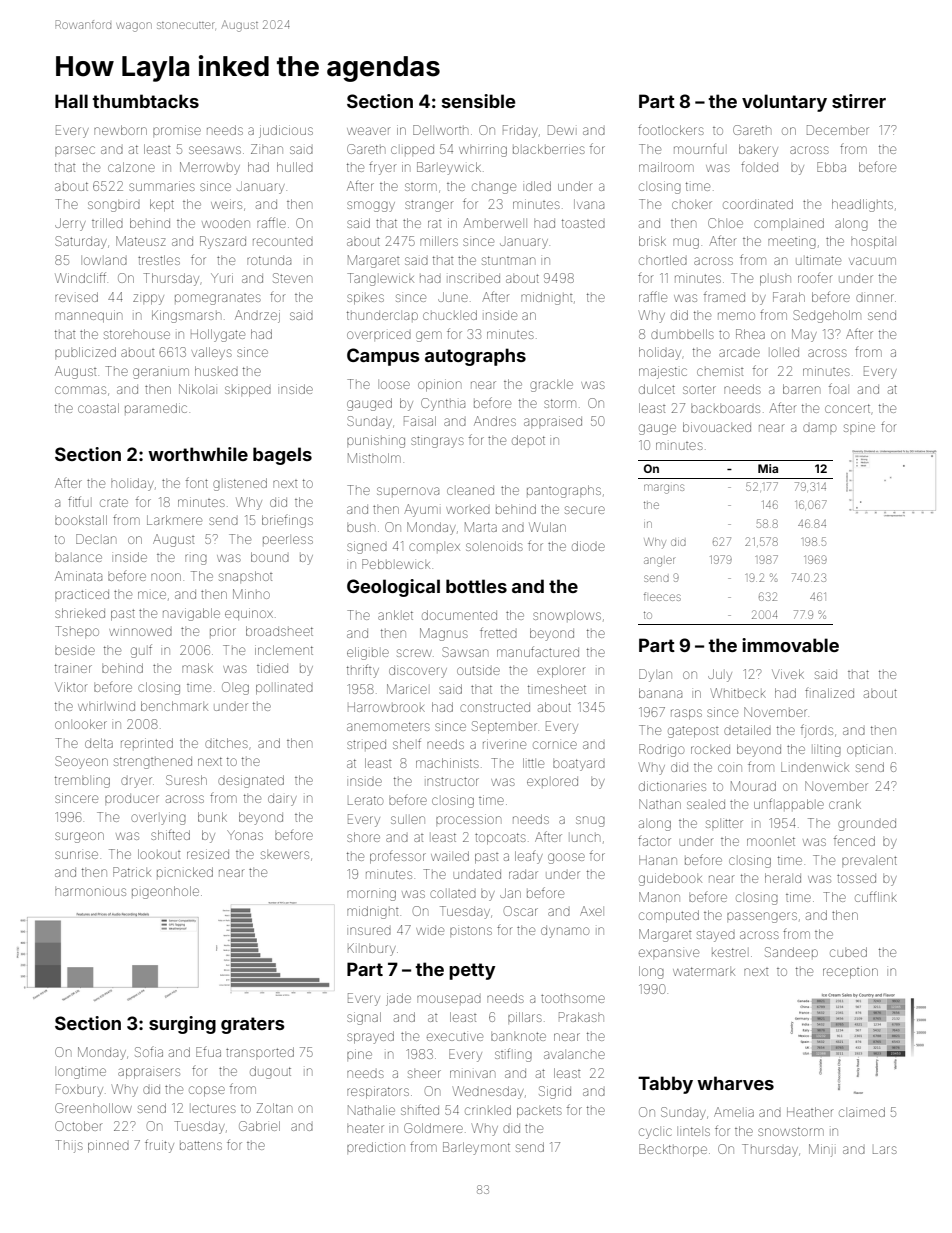 This screenshot has height=1233, width=952. What do you see at coordinates (815, 278) in the screenshot?
I see `roofer` at bounding box center [815, 278].
